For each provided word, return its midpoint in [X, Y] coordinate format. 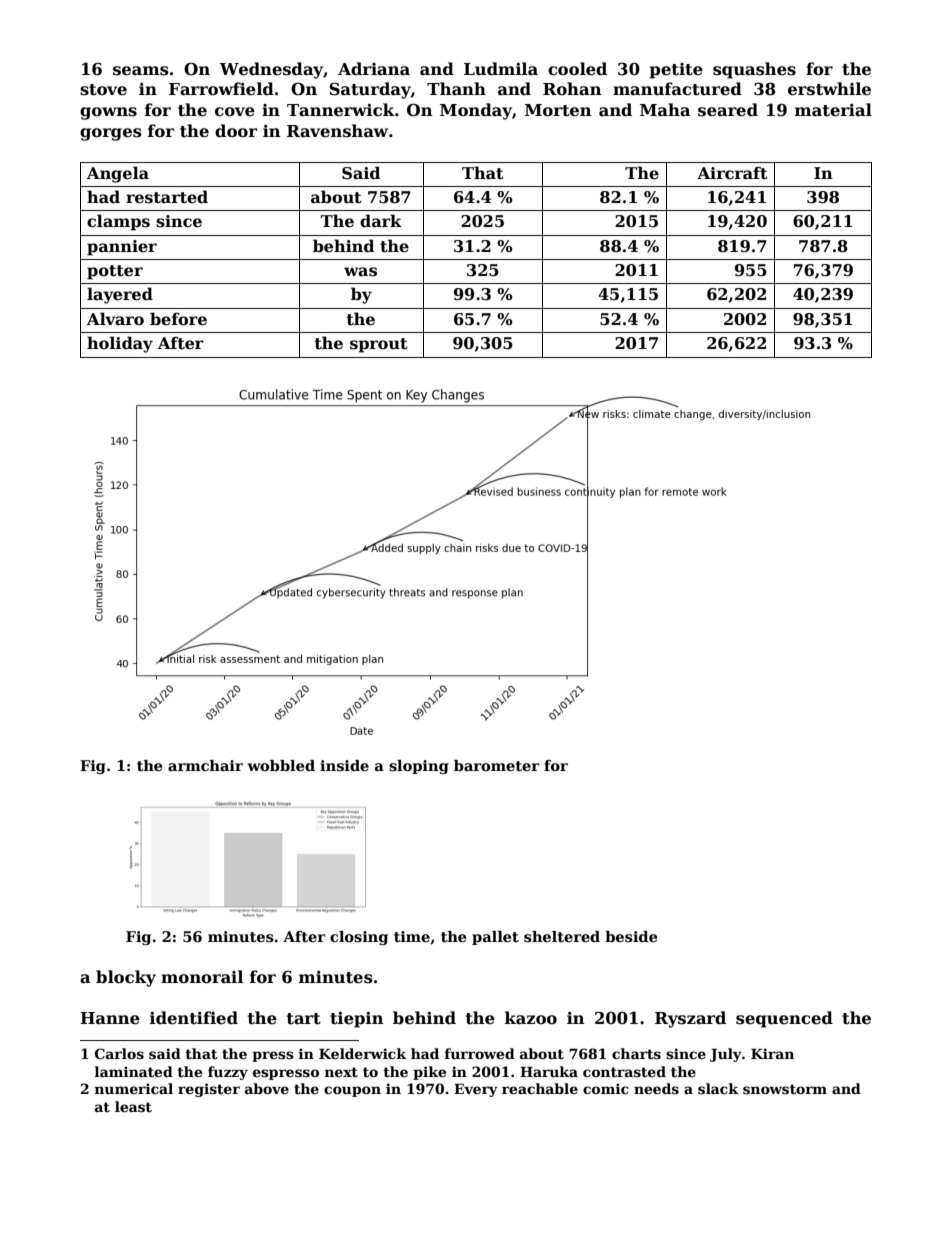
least [133, 1106]
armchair [205, 765]
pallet [495, 938]
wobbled [281, 765]
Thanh [456, 88]
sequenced [784, 1019]
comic [606, 1088]
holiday [120, 344]
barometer [496, 765]
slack [718, 1088]
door [236, 131]
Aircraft [732, 173]
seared [728, 110]
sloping [419, 767]
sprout [379, 345]
